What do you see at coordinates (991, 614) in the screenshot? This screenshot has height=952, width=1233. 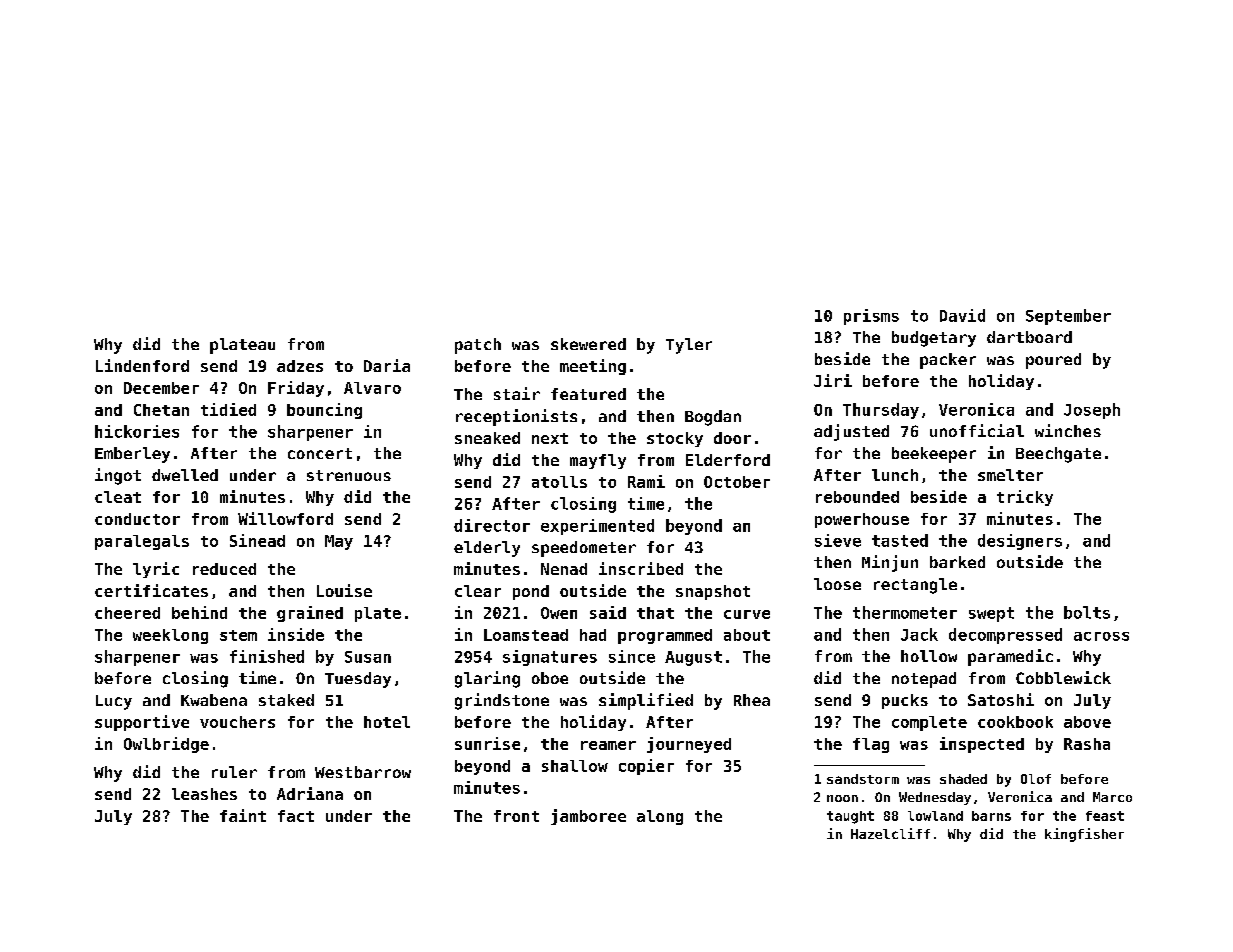 I see `swept` at bounding box center [991, 614].
